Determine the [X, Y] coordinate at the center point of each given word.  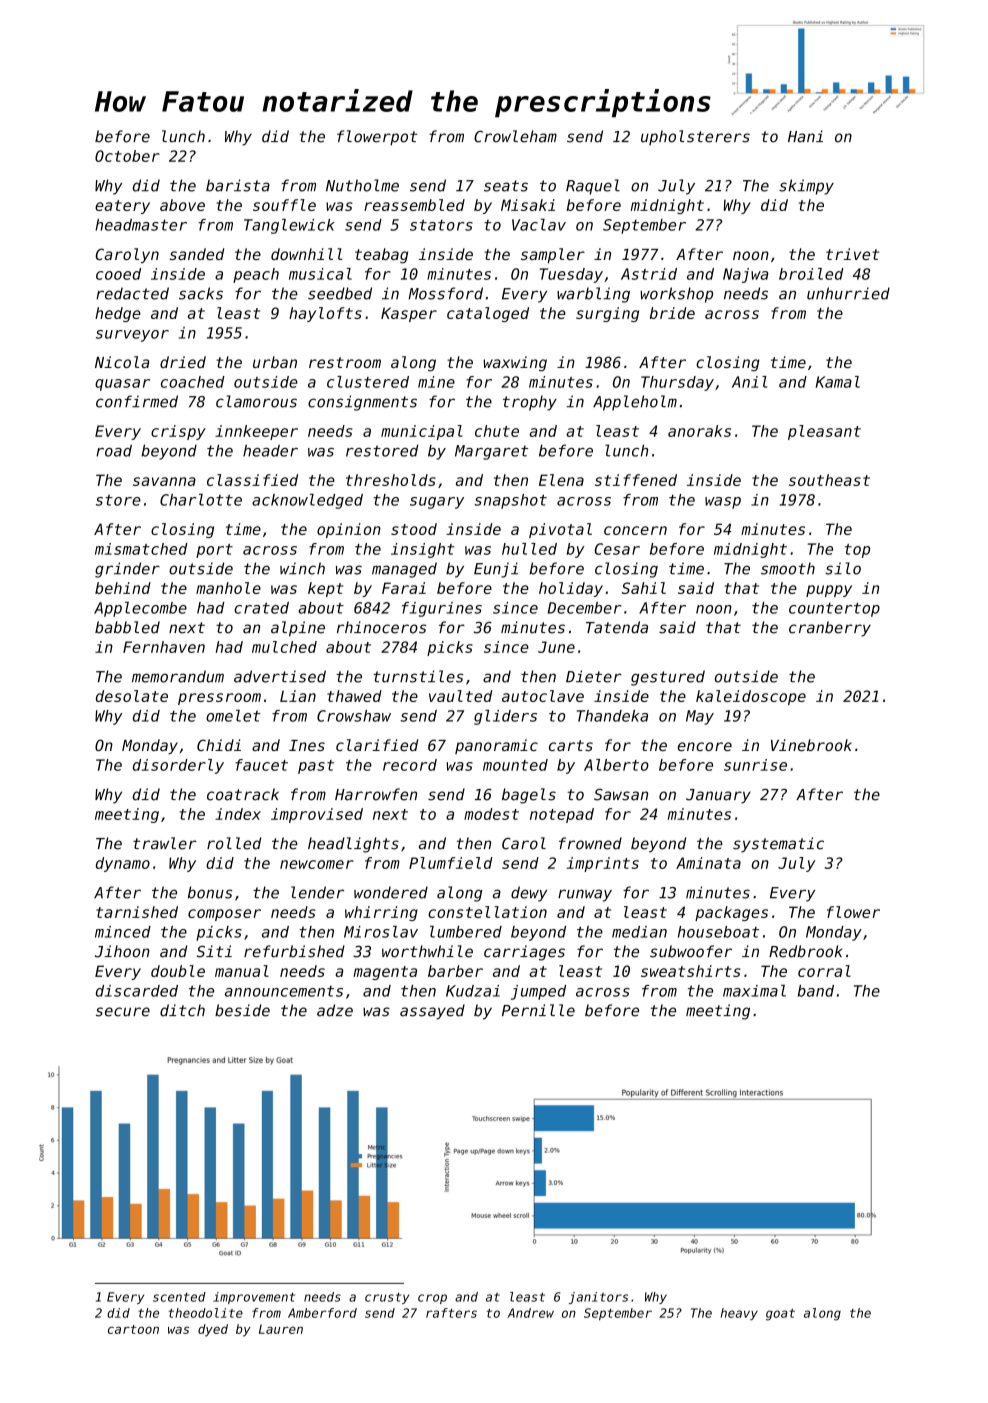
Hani [805, 136]
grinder [127, 570]
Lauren [281, 1329]
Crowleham [515, 136]
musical [320, 274]
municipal [422, 432]
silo [843, 568]
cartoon [133, 1329]
